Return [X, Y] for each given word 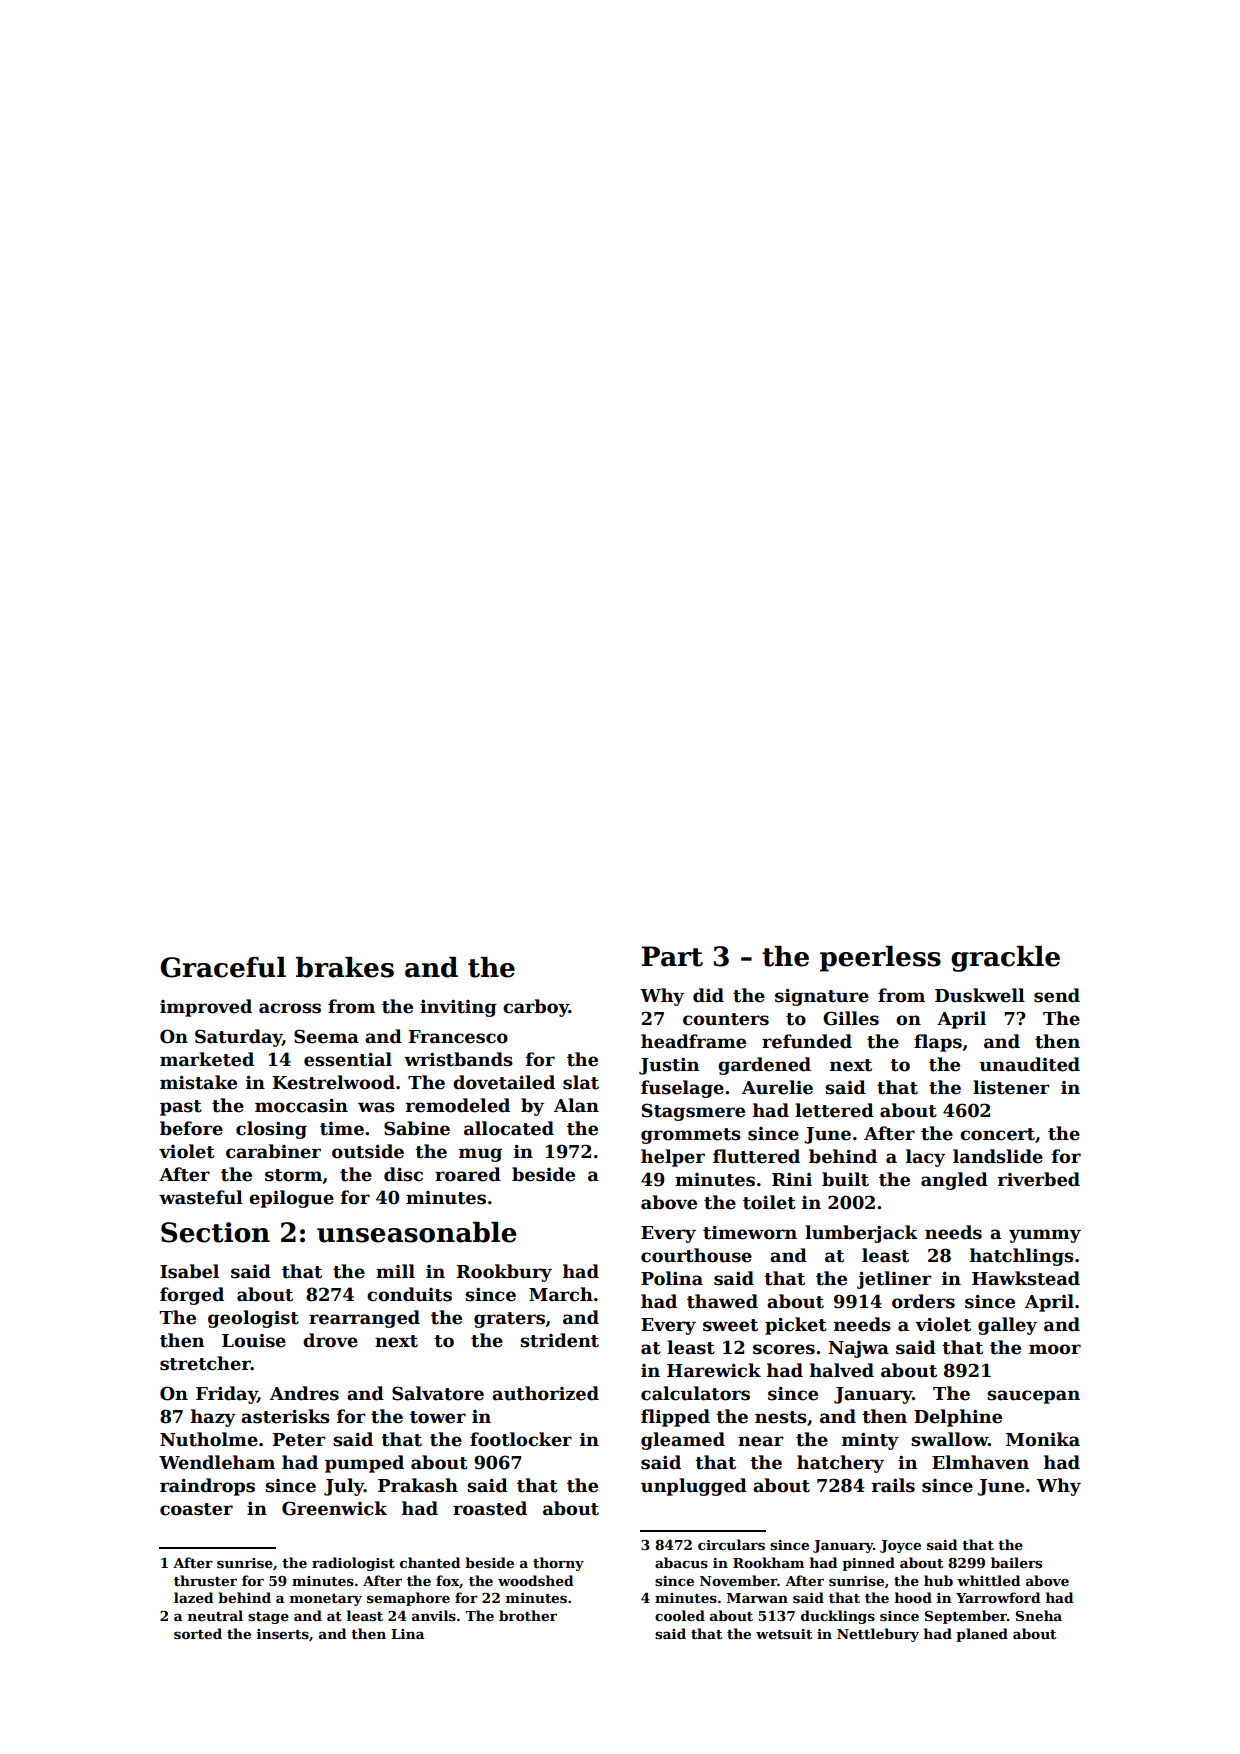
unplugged [694, 1487]
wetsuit [784, 1634]
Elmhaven [980, 1462]
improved [206, 1008]
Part [672, 956]
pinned [868, 1564]
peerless [880, 959]
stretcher [205, 1363]
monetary [326, 1600]
